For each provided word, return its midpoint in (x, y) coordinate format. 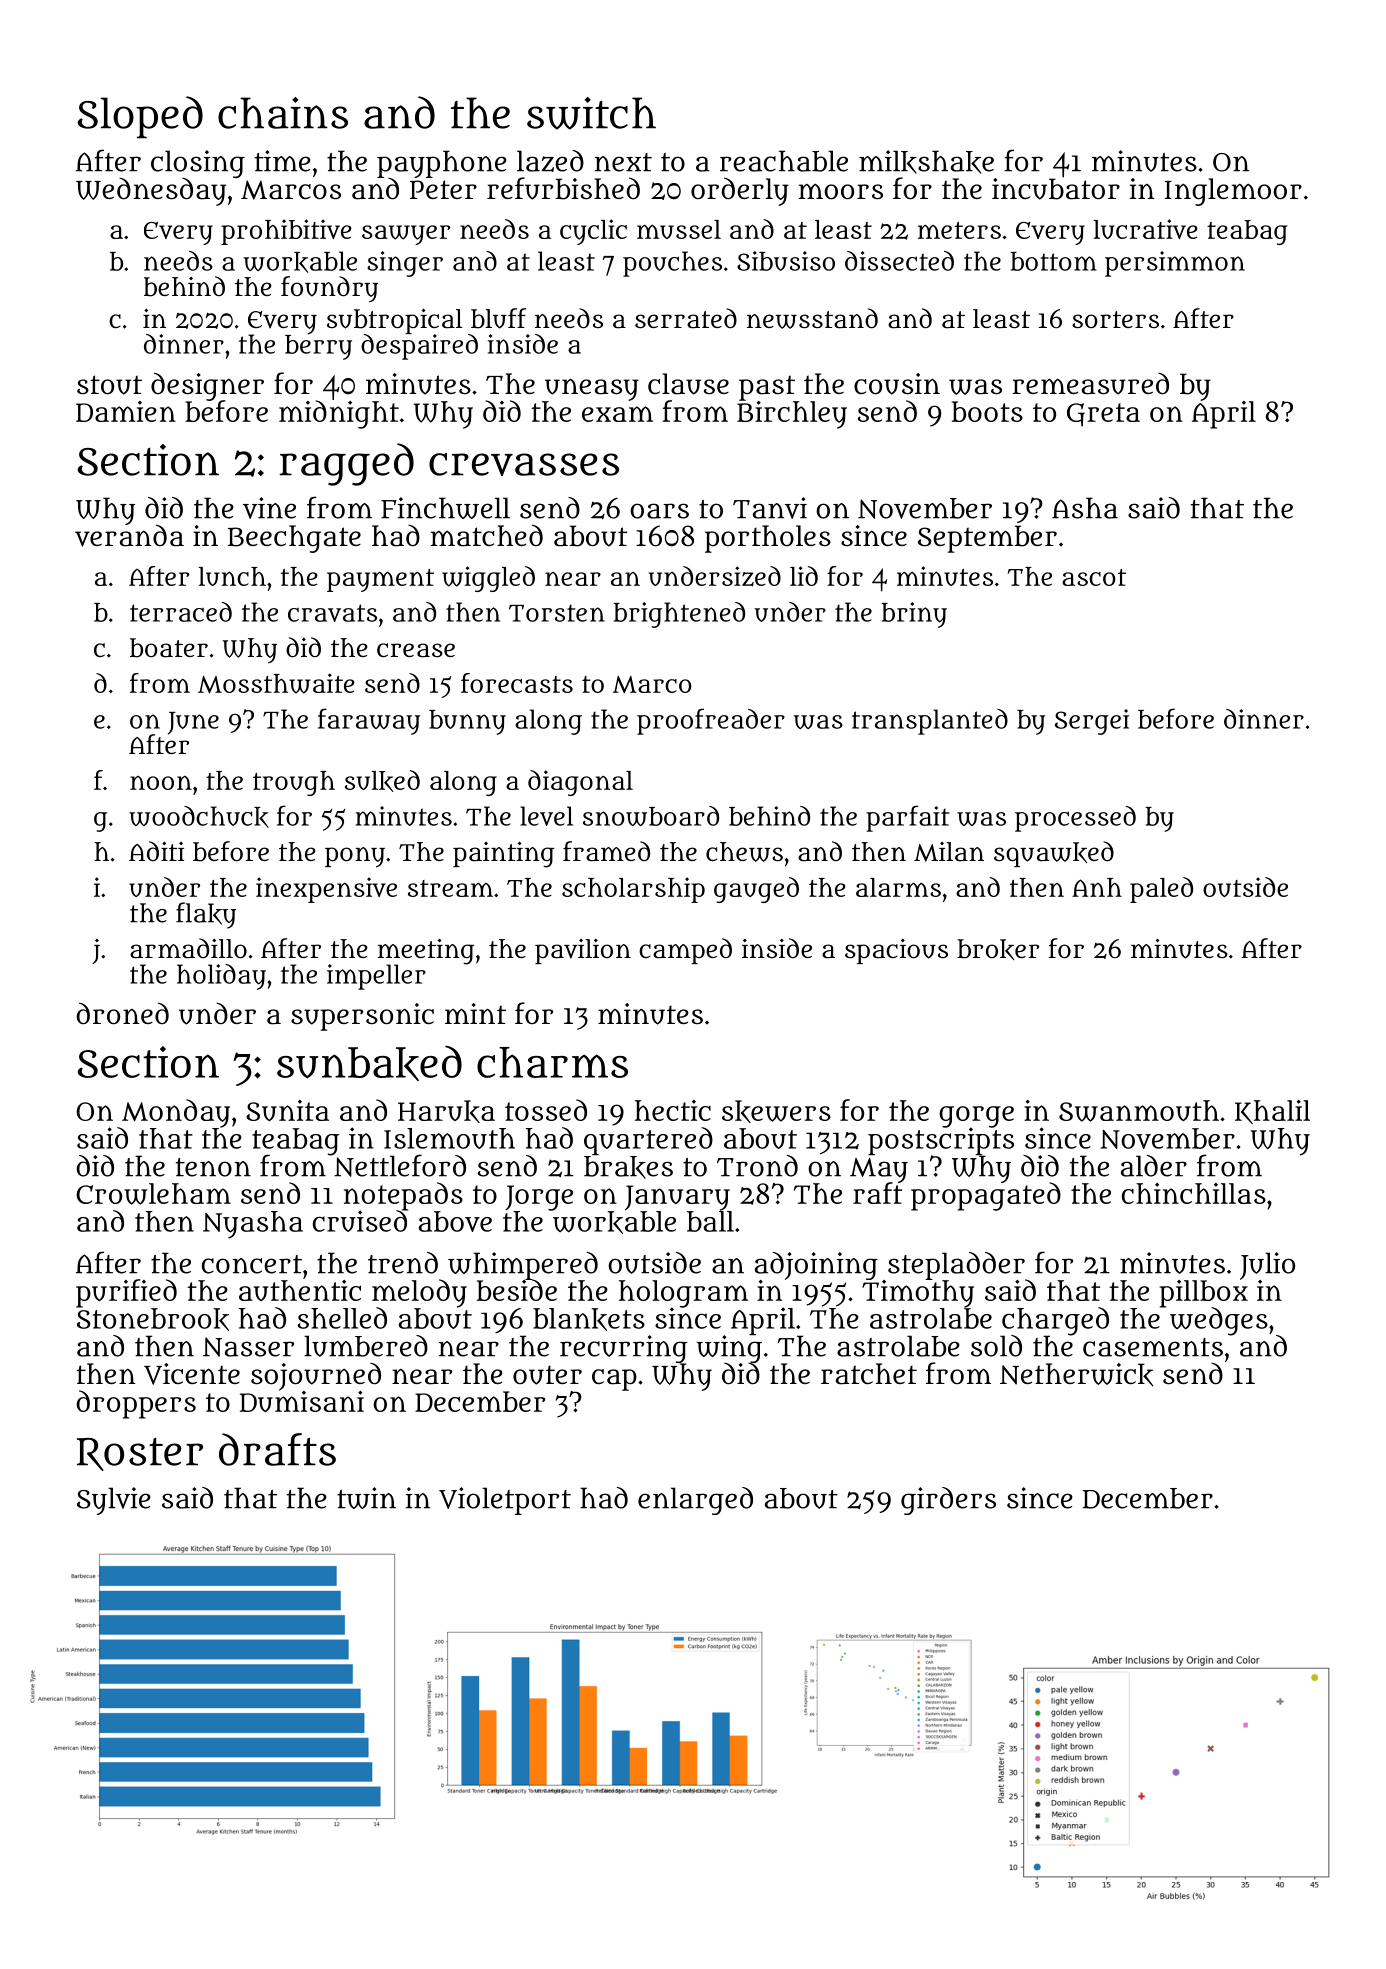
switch (591, 113)
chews (744, 852)
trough (294, 783)
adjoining (816, 1266)
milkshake (926, 162)
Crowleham (153, 1194)
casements (1153, 1347)
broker (998, 949)
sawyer (406, 235)
